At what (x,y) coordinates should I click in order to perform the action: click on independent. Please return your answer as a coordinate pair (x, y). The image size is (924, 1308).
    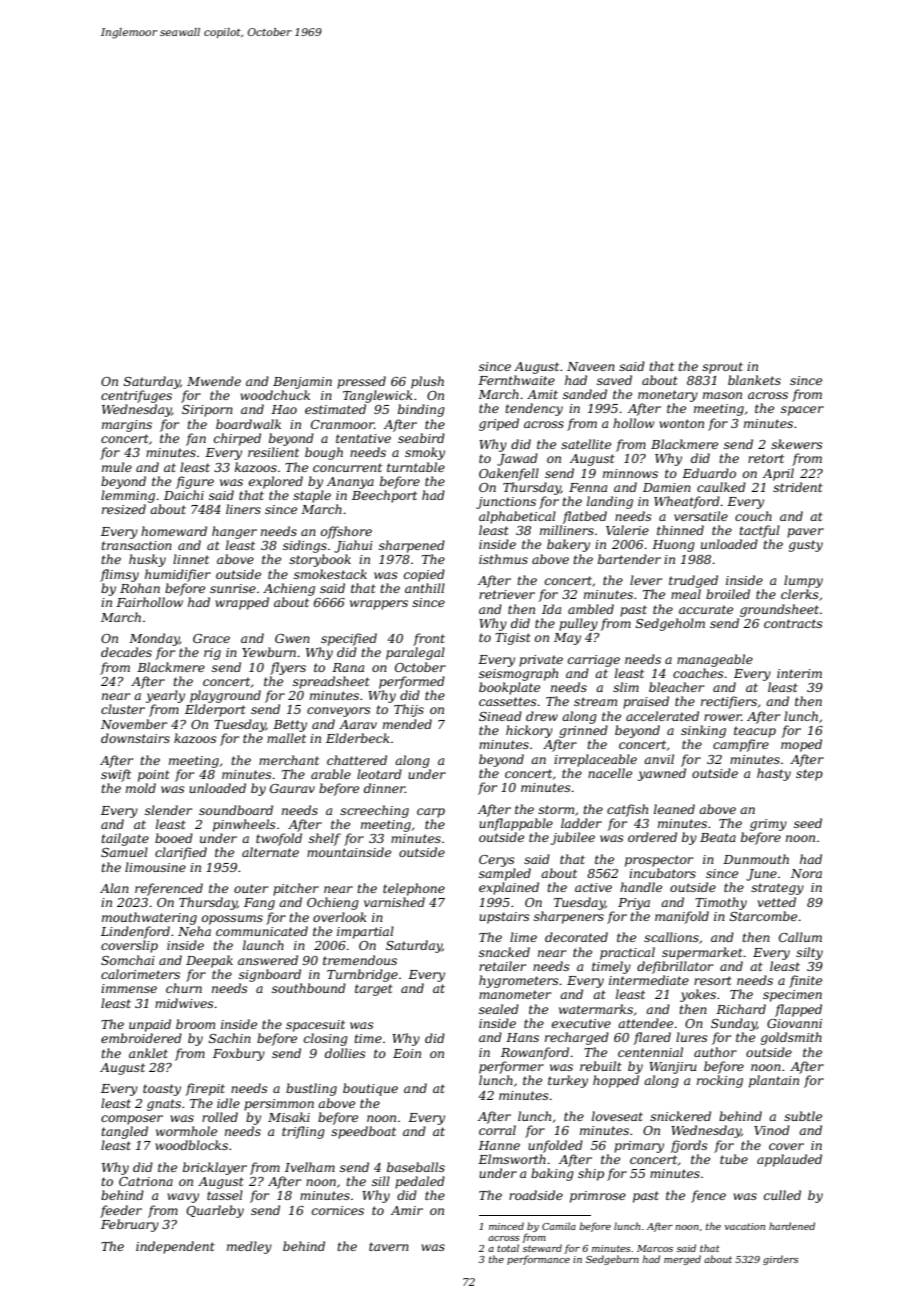
    Looking at the image, I should click on (175, 1247).
